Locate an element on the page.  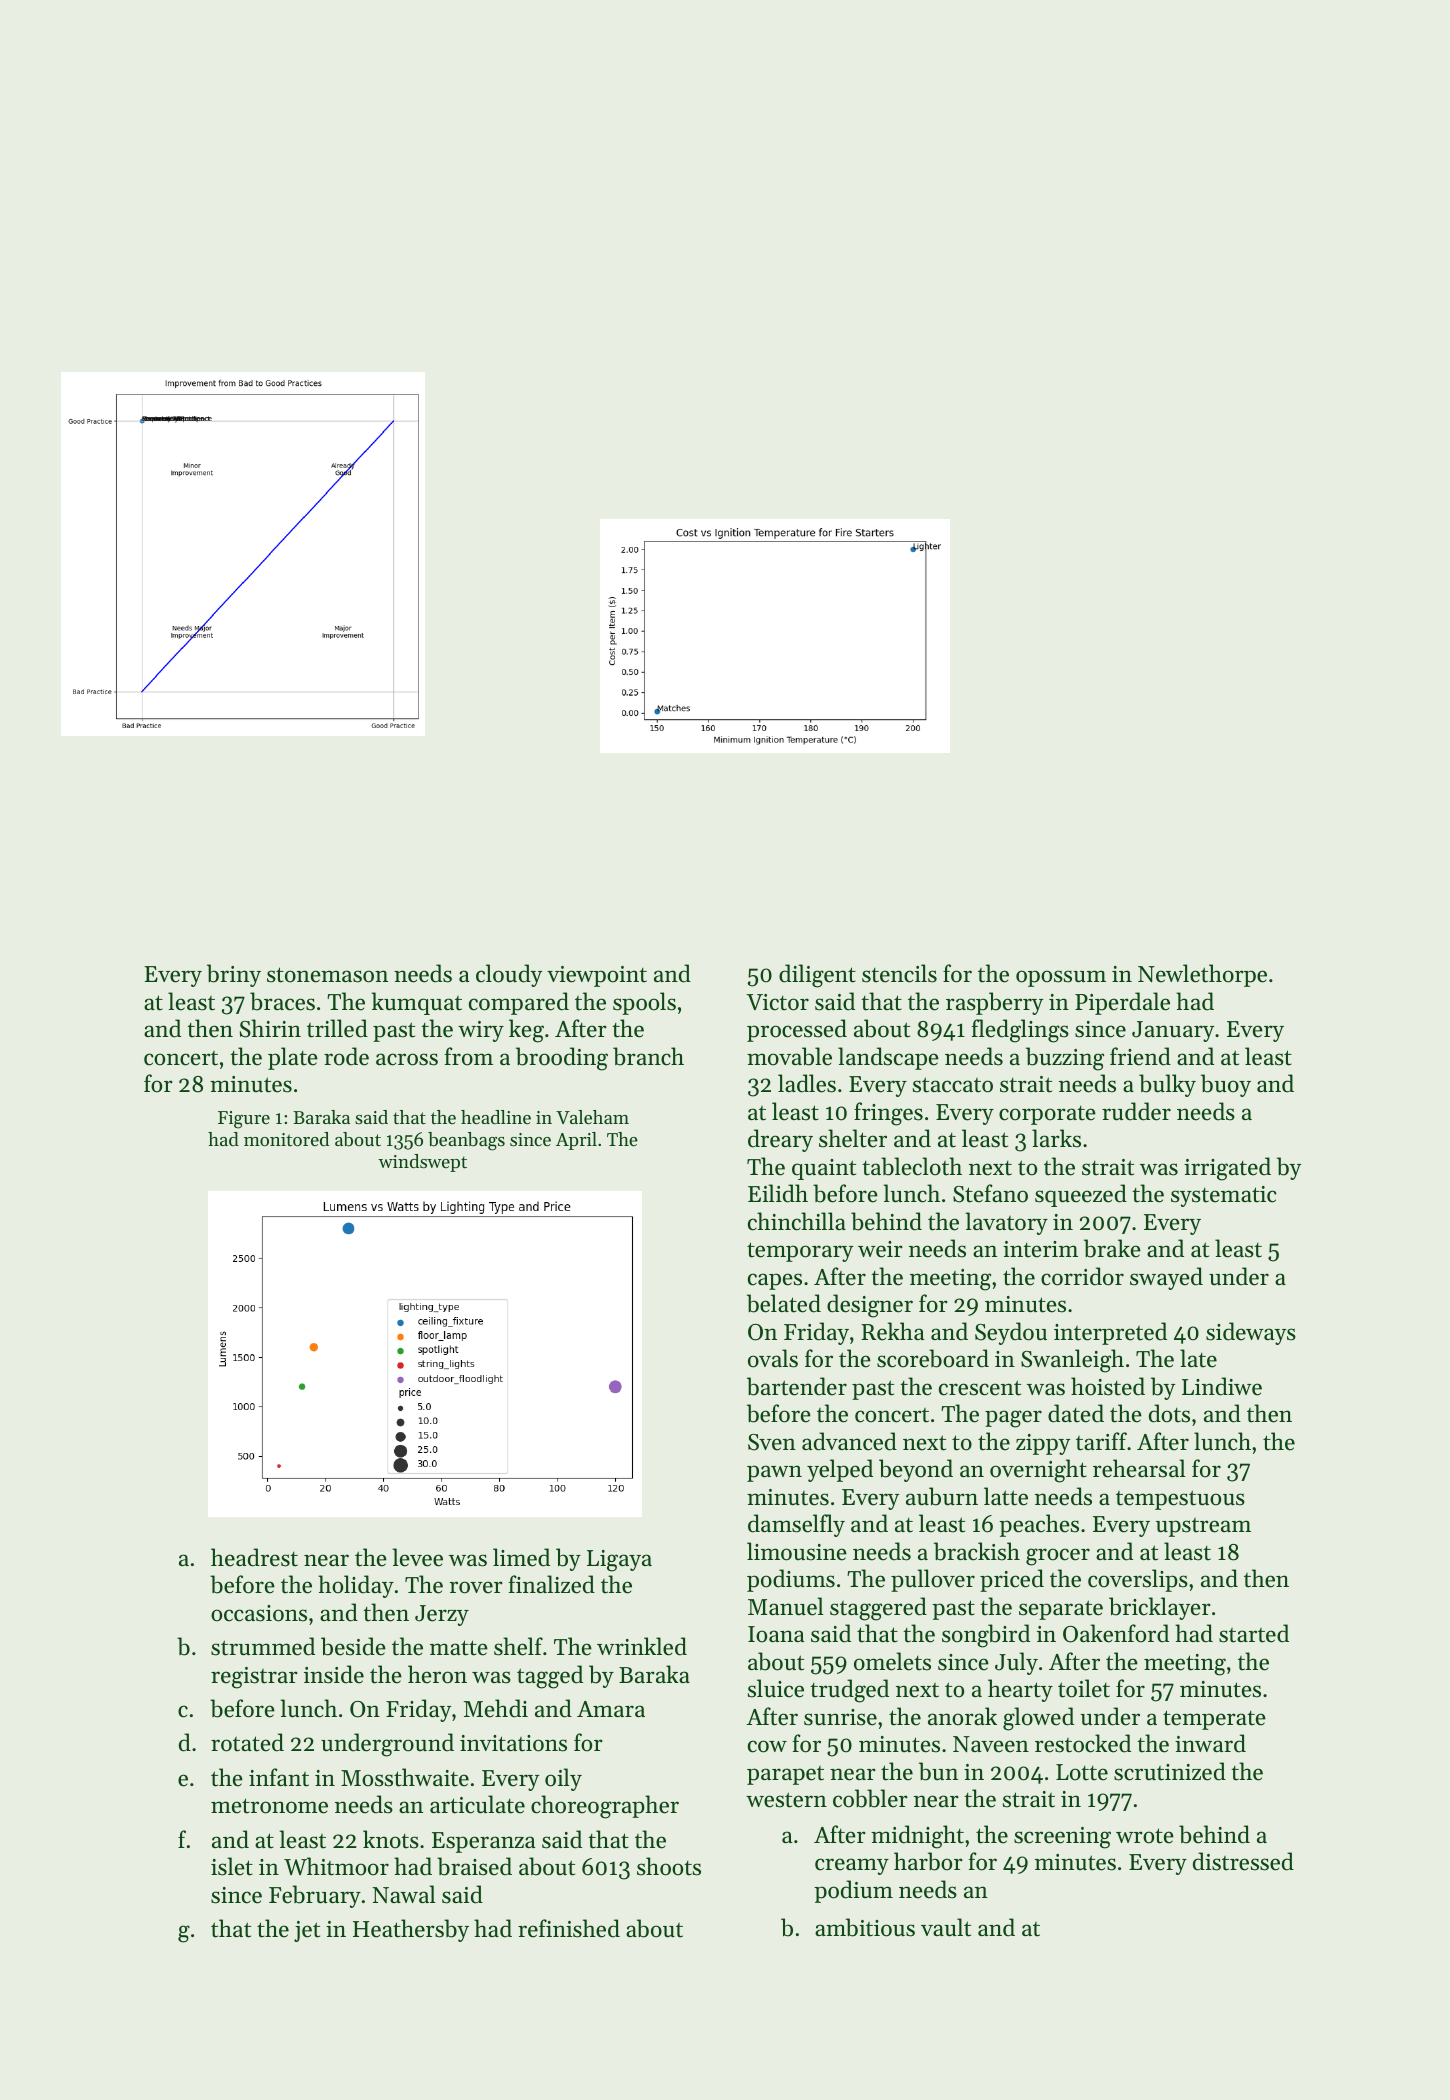
upstream is located at coordinates (1203, 1527).
